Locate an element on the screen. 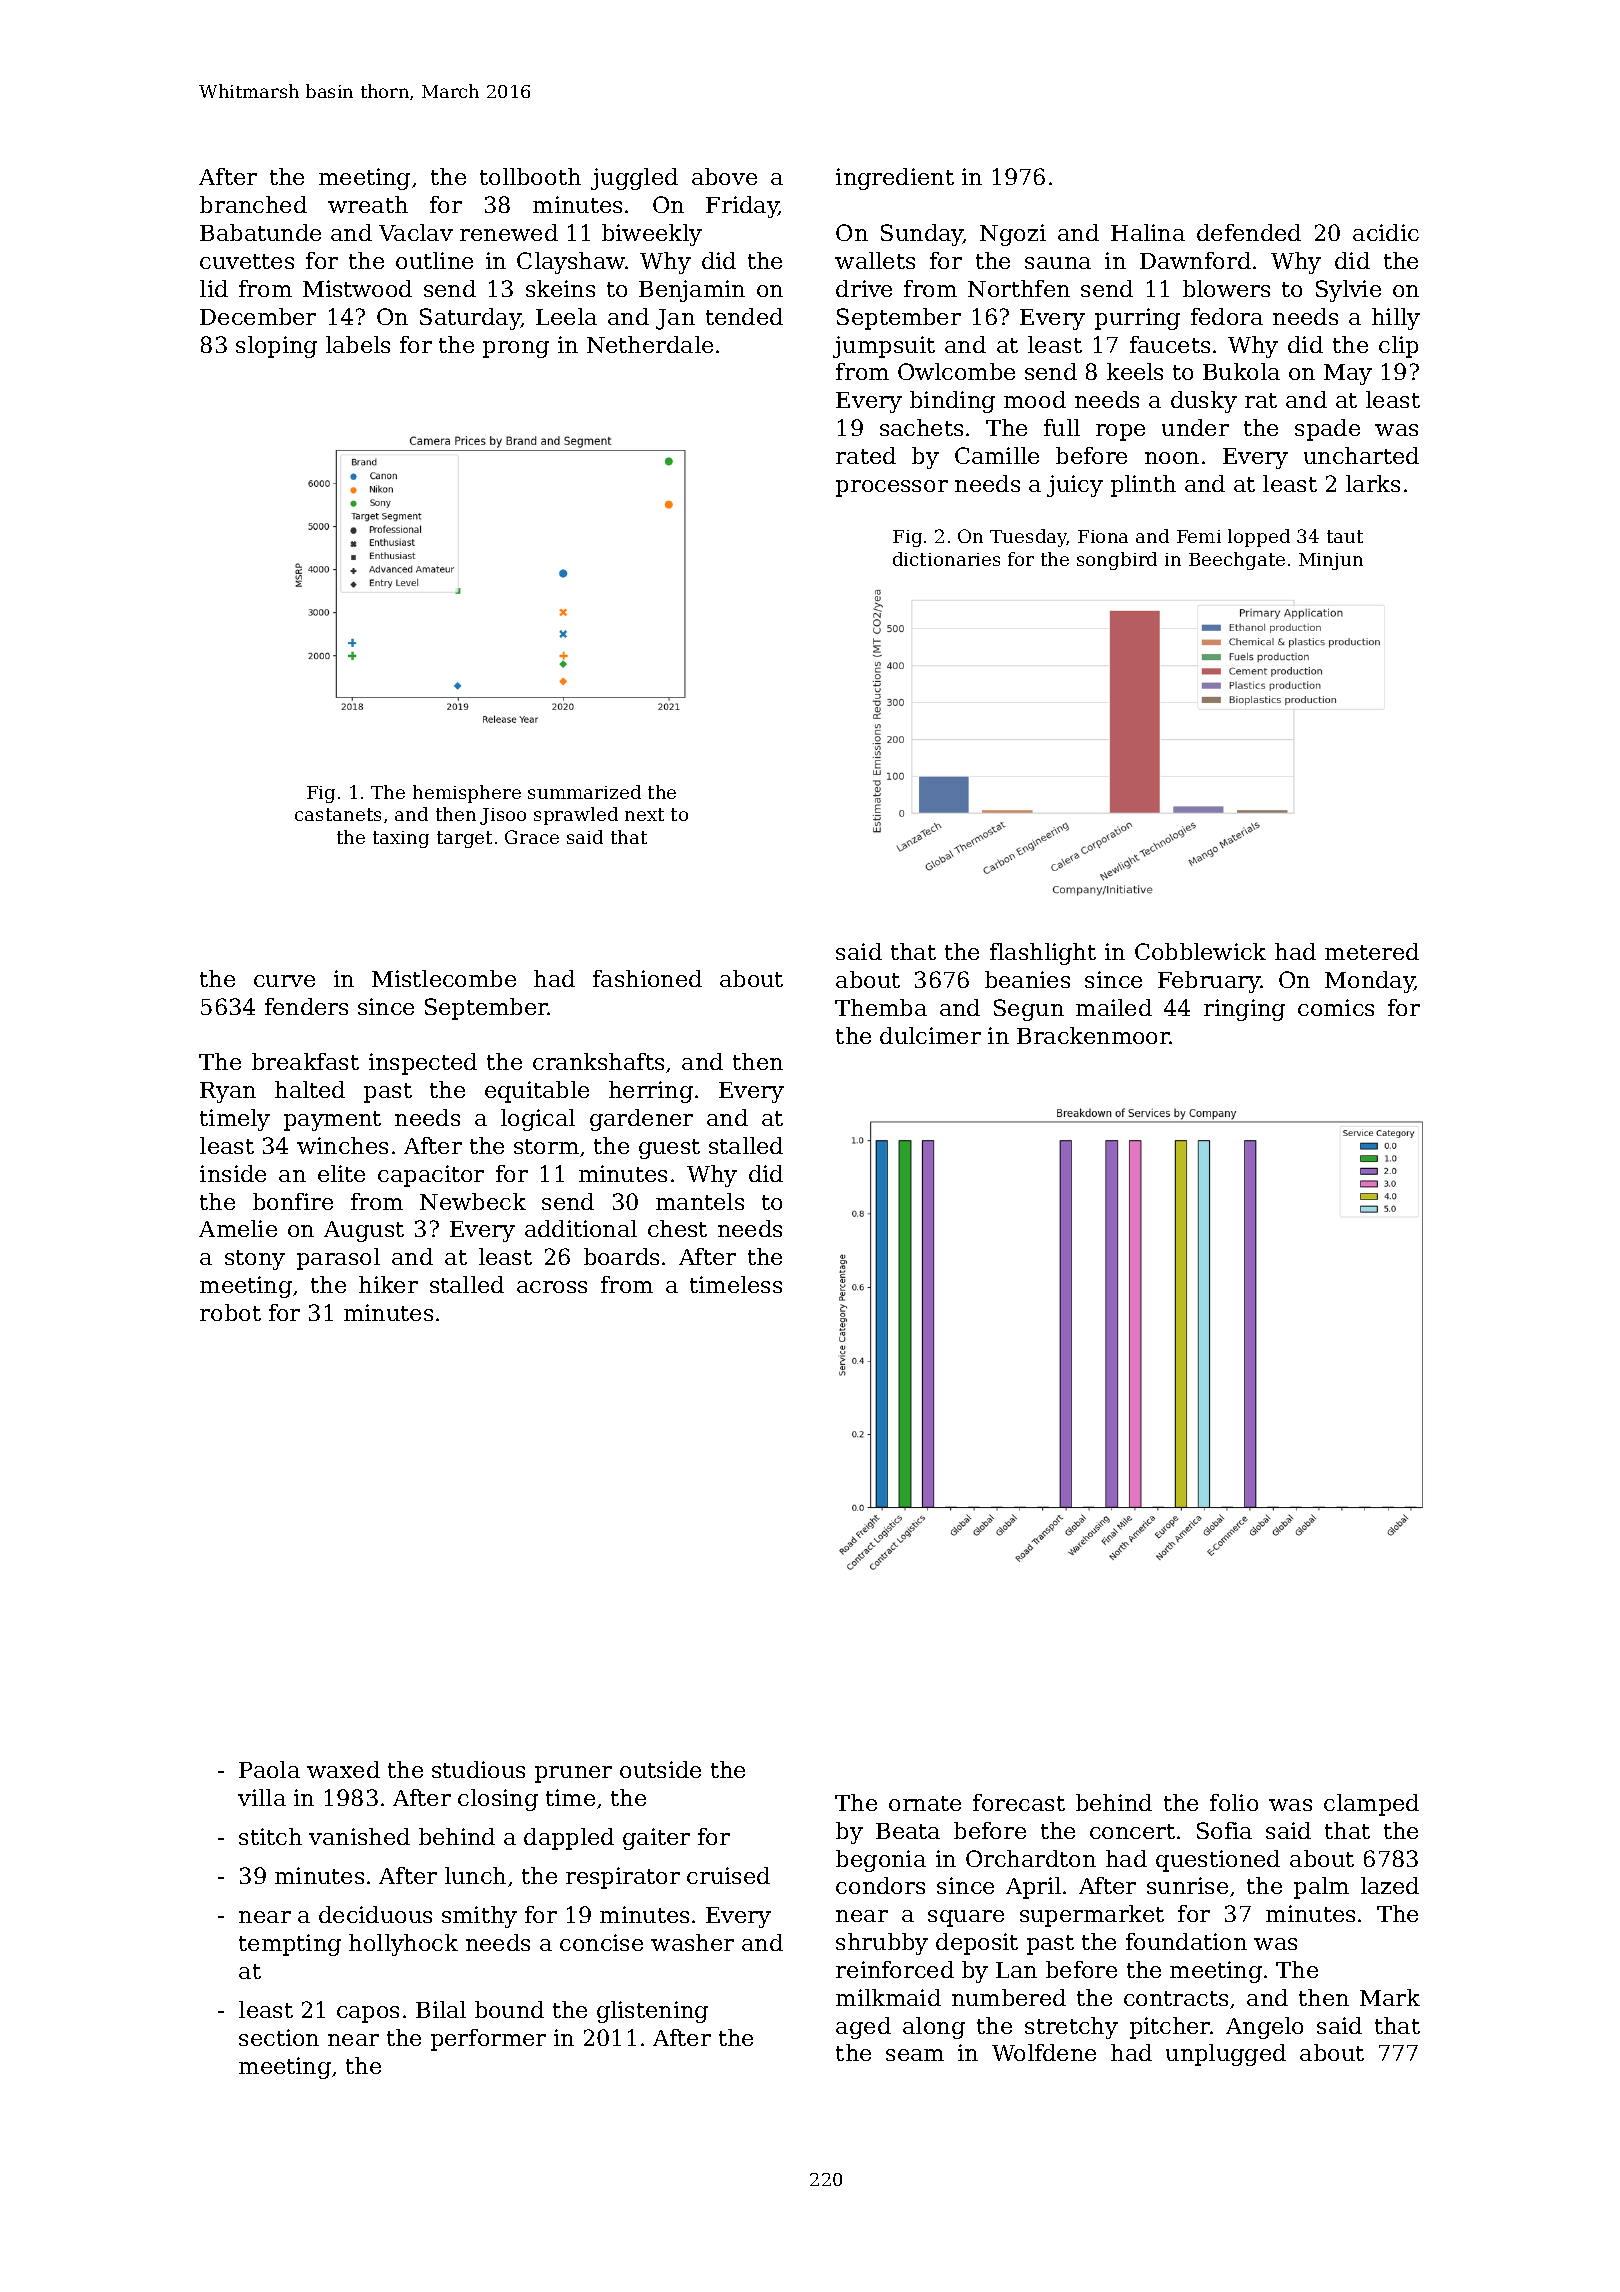 The image size is (1620, 2292). ornate is located at coordinates (925, 1803).
